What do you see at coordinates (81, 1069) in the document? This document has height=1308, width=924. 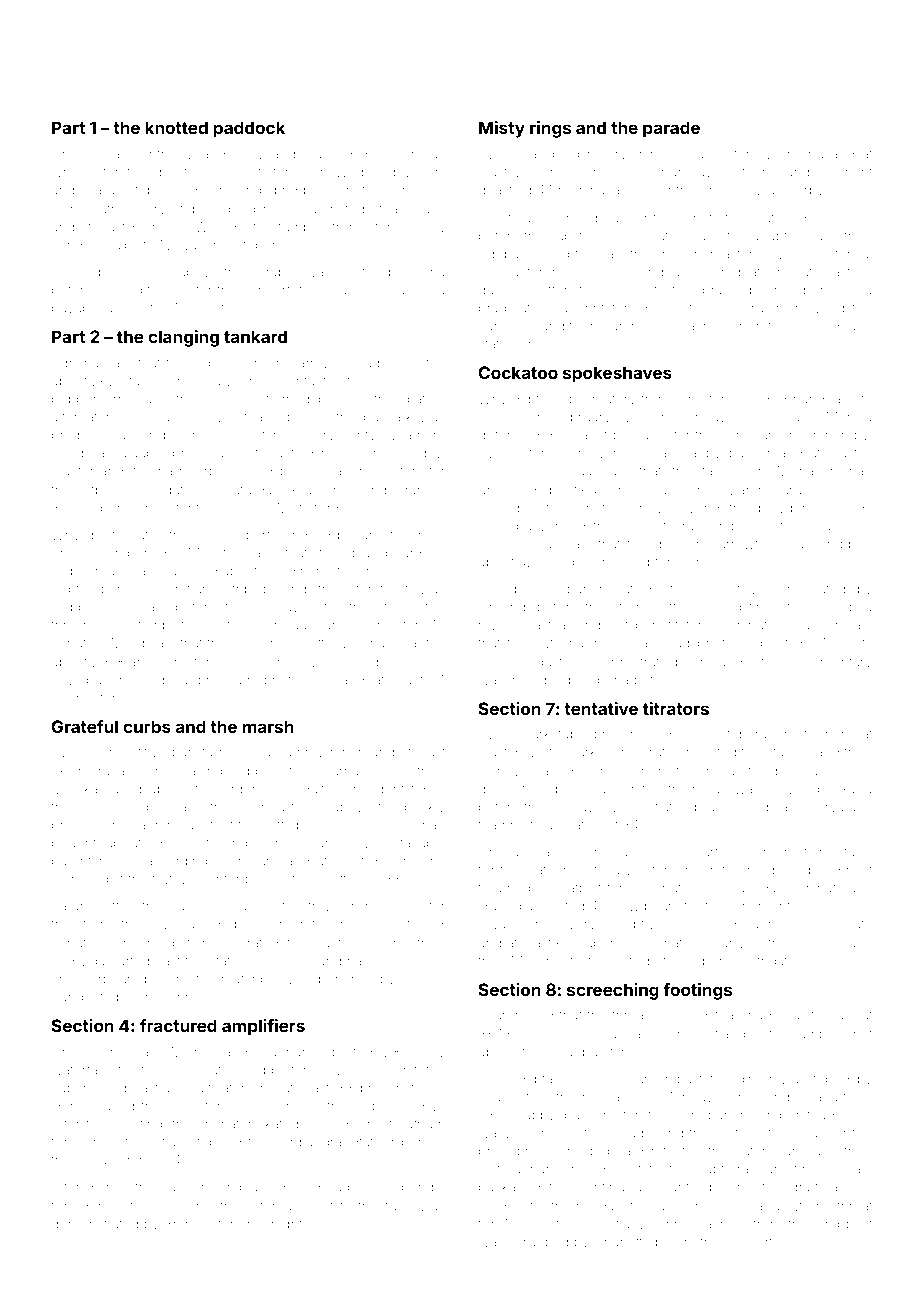 I see `waterfalls` at bounding box center [81, 1069].
